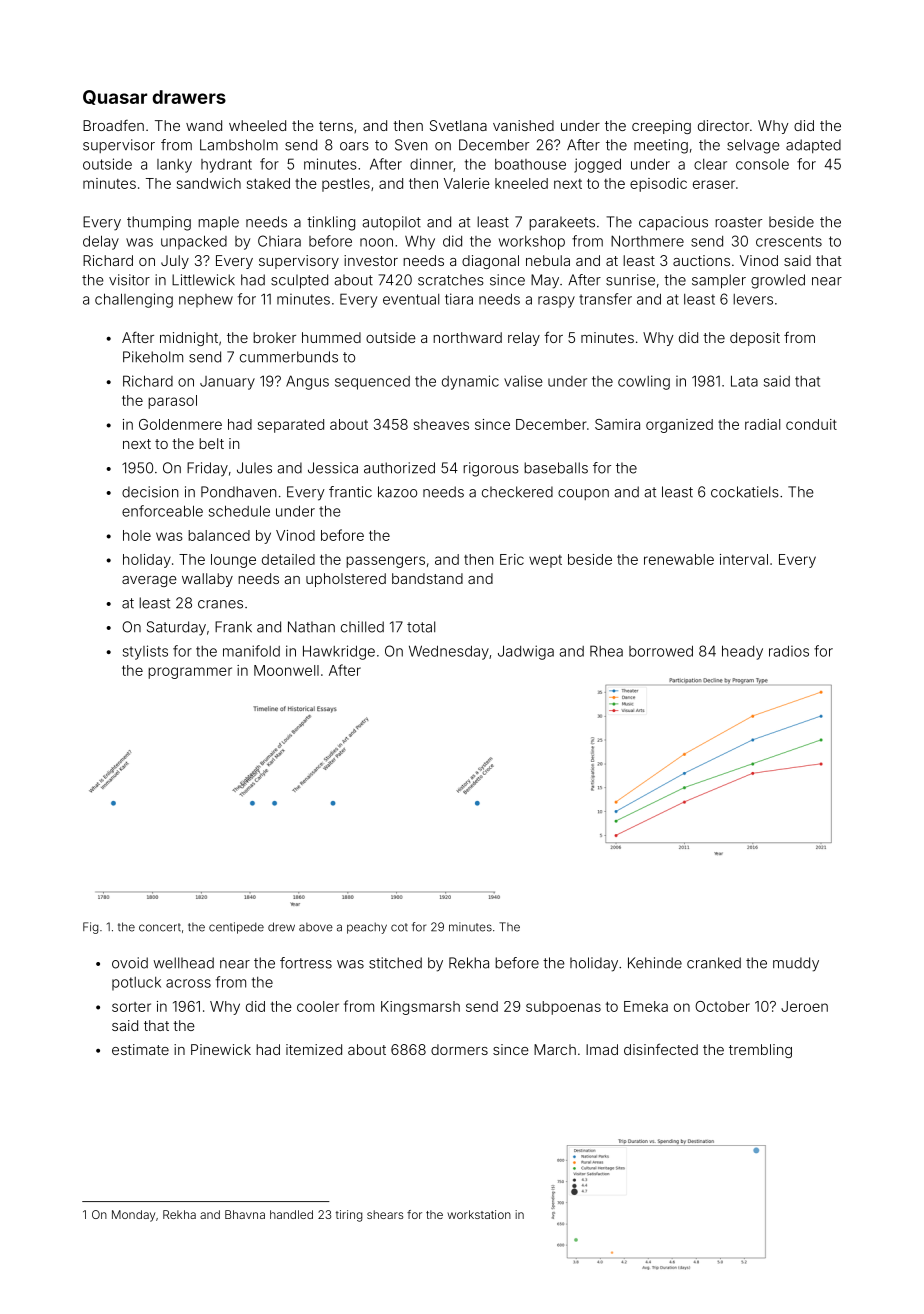 Image resolution: width=924 pixels, height=1314 pixels. What do you see at coordinates (479, 1214) in the image?
I see `workstation` at bounding box center [479, 1214].
